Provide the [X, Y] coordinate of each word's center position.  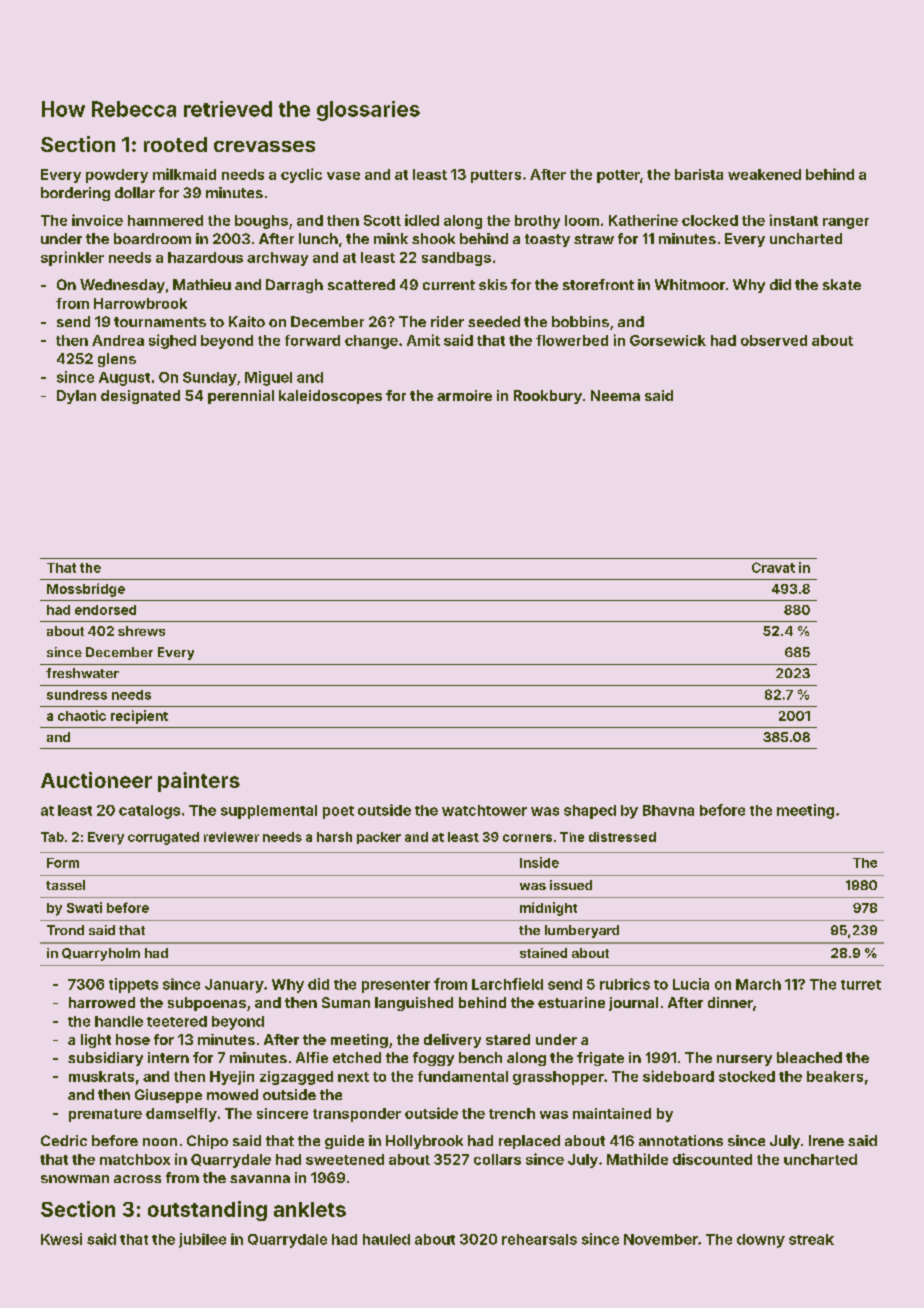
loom [582, 220]
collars [497, 1159]
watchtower [484, 810]
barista [699, 174]
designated [140, 397]
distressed [622, 837]
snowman [75, 1179]
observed [774, 340]
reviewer [231, 837]
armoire [464, 395]
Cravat [773, 567]
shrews [141, 631]
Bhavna [668, 810]
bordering [75, 194]
